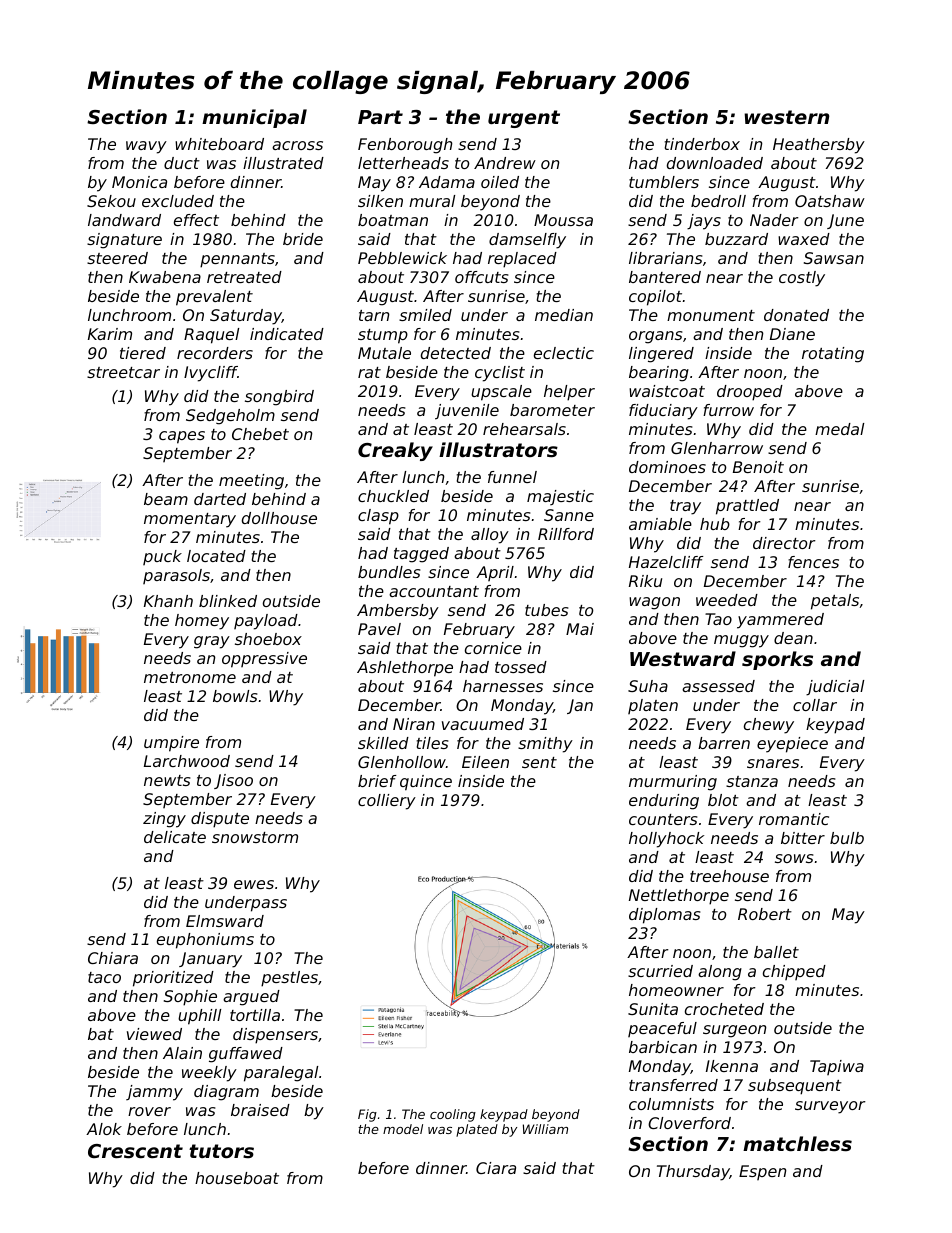  I want to click on snowstorm, so click(255, 837).
